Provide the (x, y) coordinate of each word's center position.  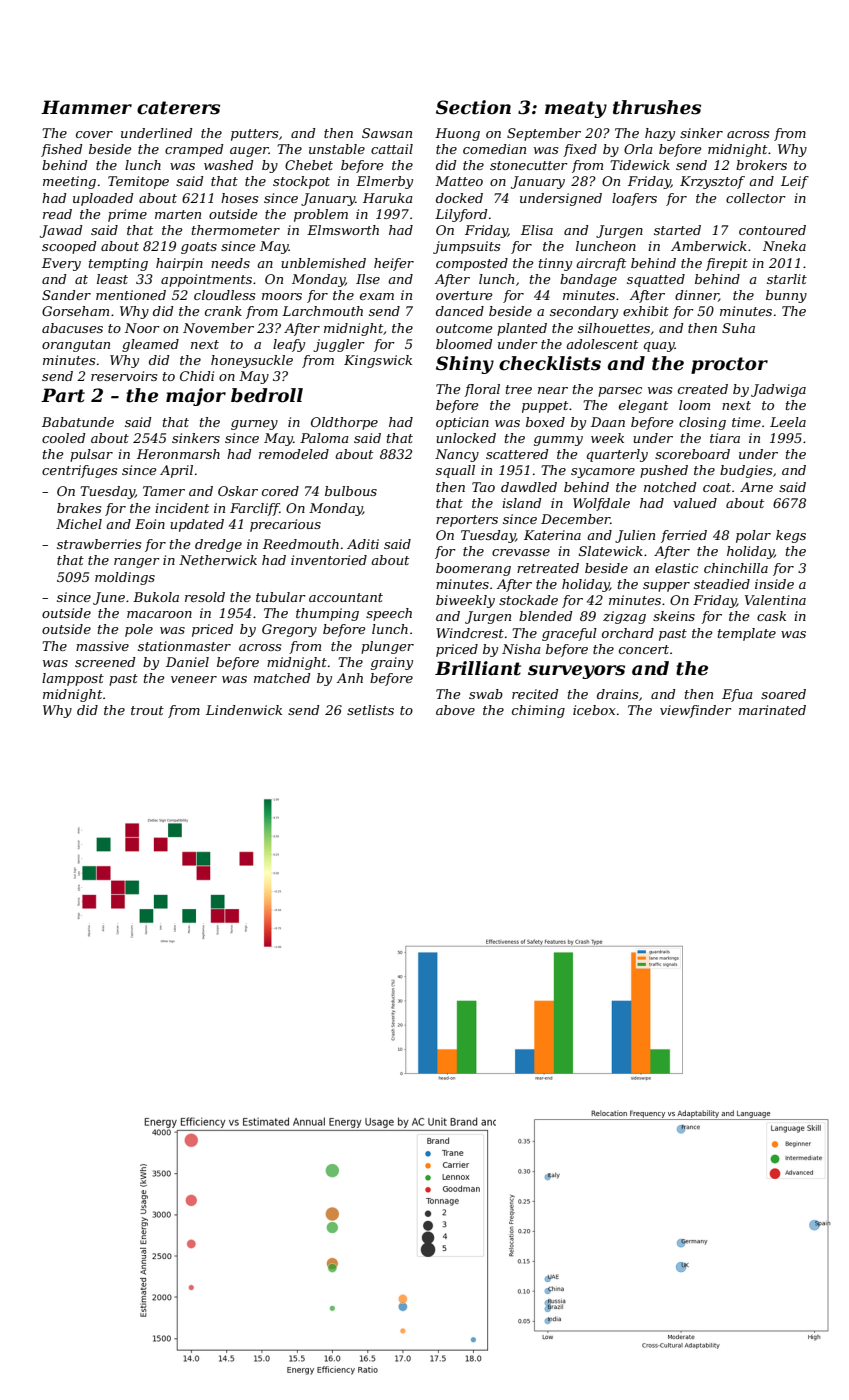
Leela (788, 422)
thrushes (657, 107)
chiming (538, 711)
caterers (178, 108)
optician (462, 423)
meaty (576, 109)
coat (717, 487)
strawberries (99, 544)
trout (147, 710)
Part (63, 395)
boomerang (473, 569)
